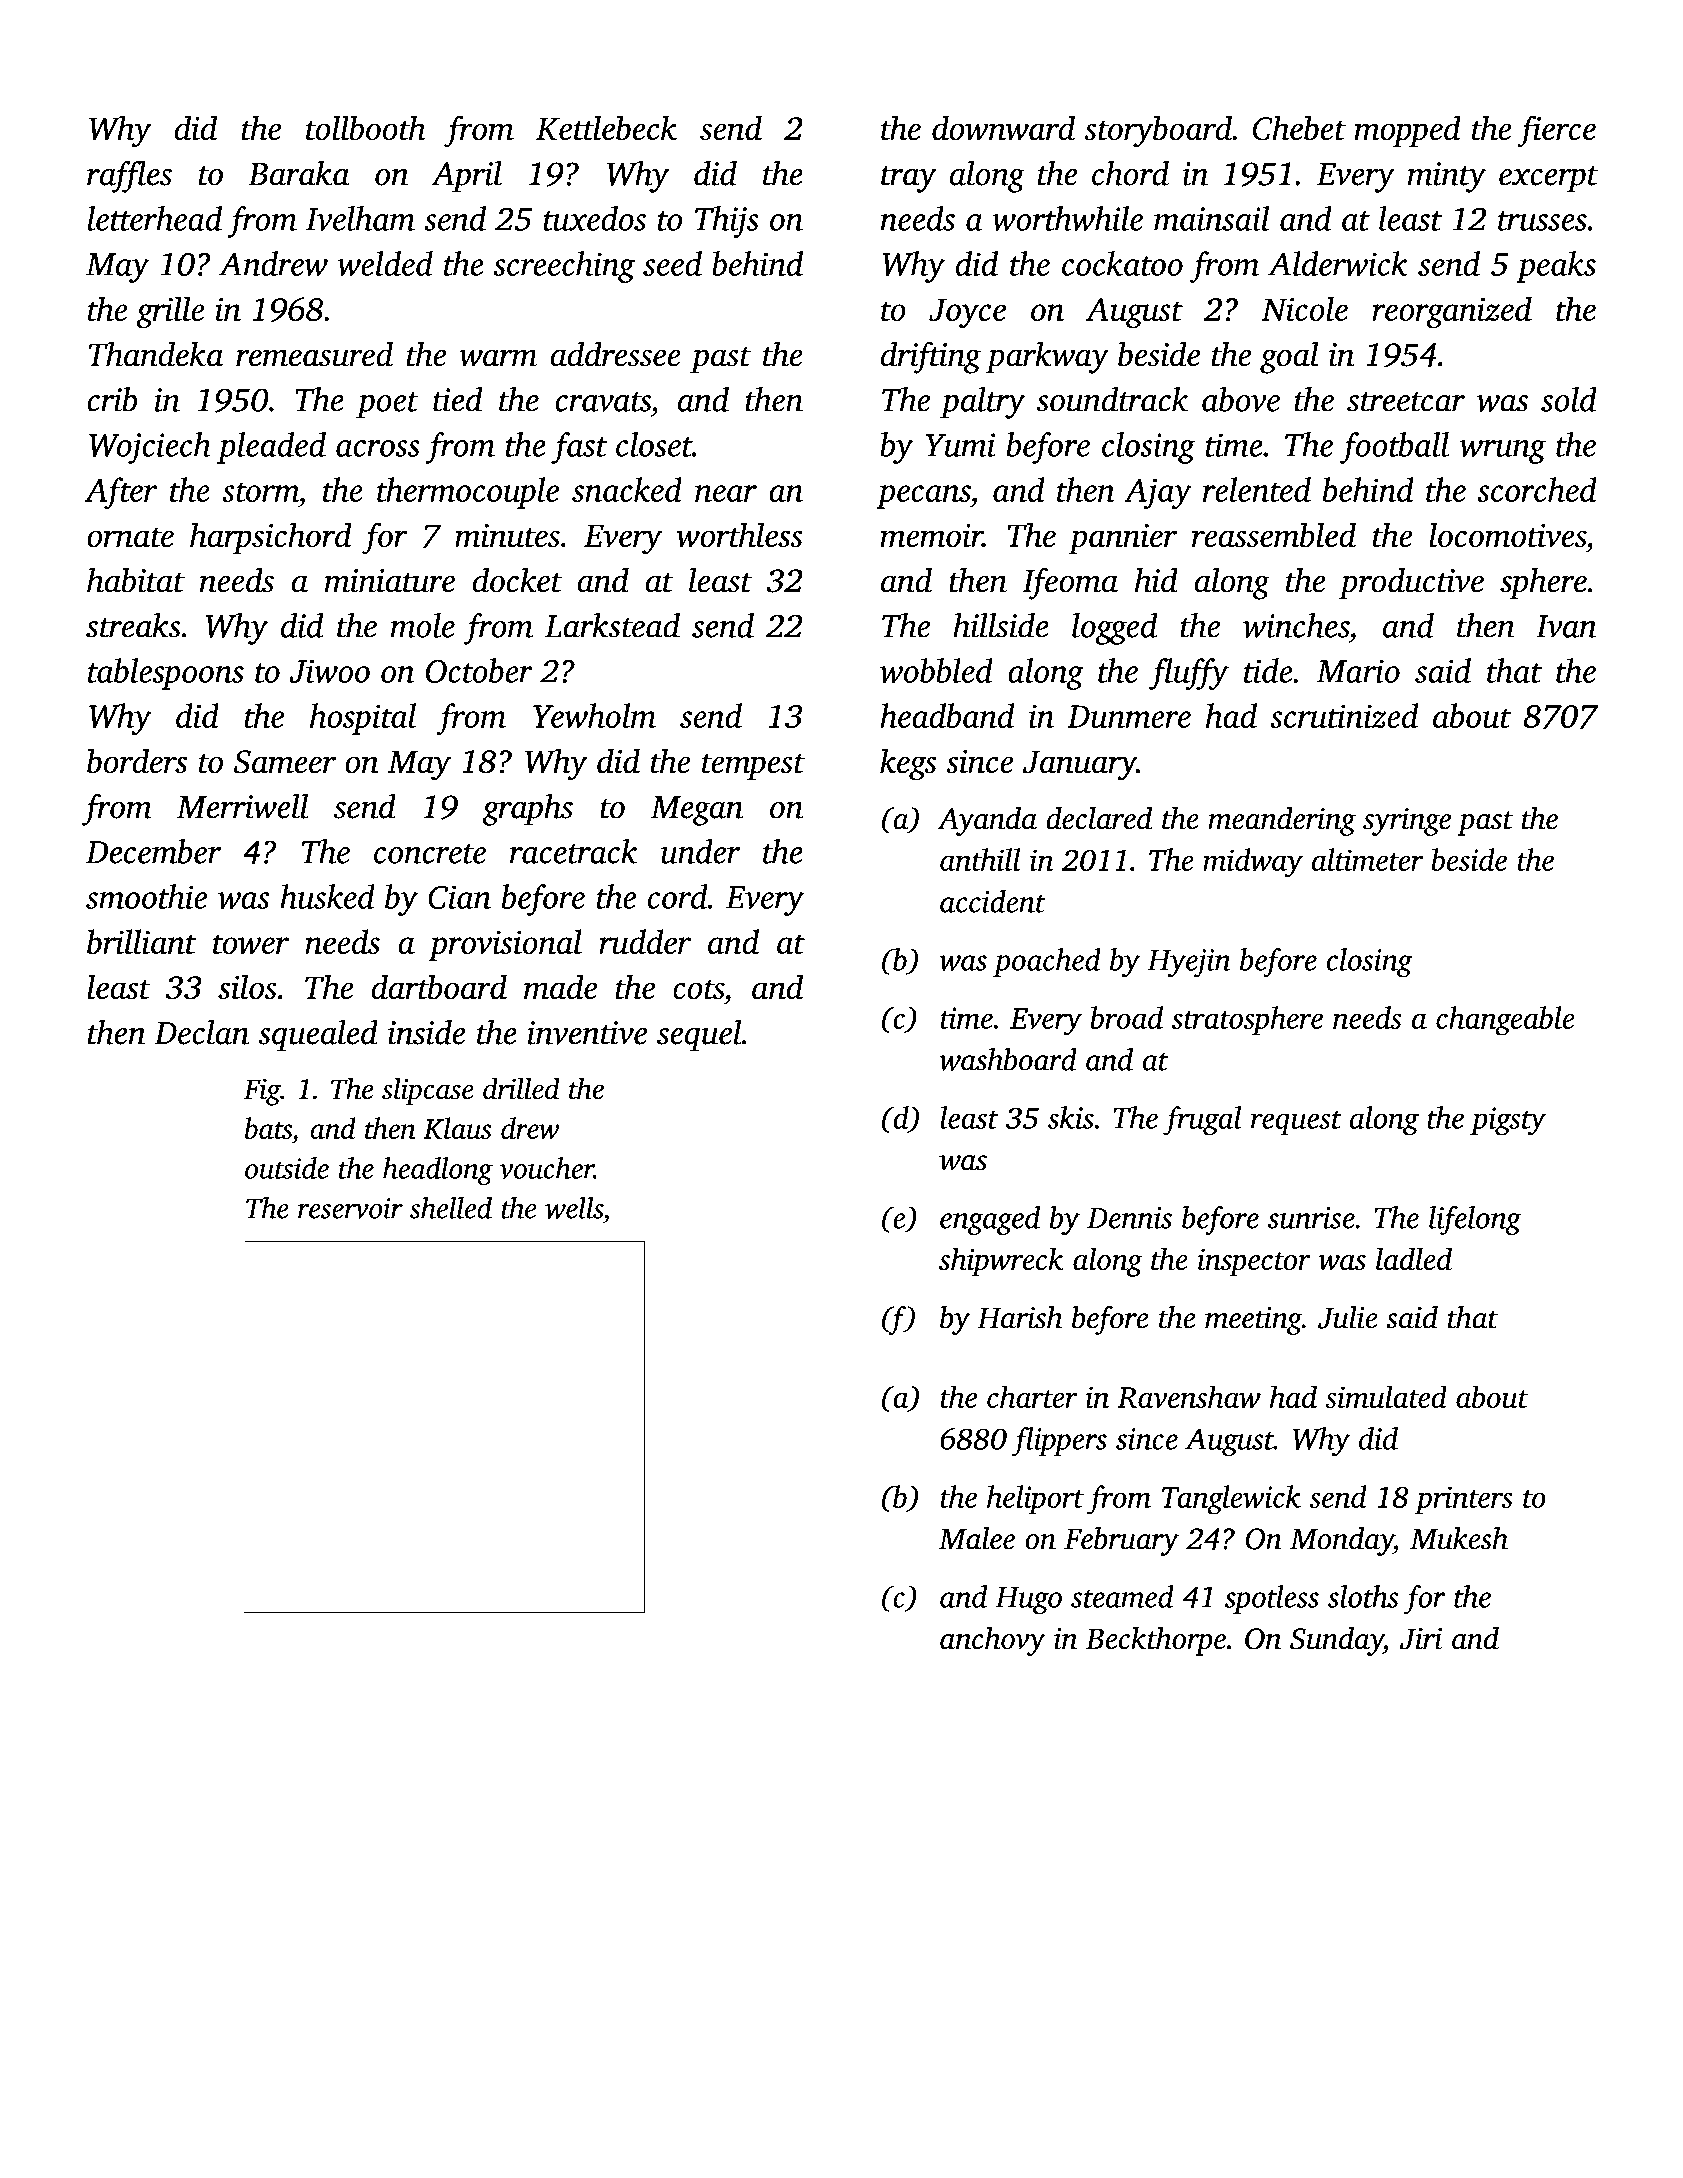 Image resolution: width=1683 pixels, height=2178 pixels. I want to click on changeable, so click(1505, 1021).
